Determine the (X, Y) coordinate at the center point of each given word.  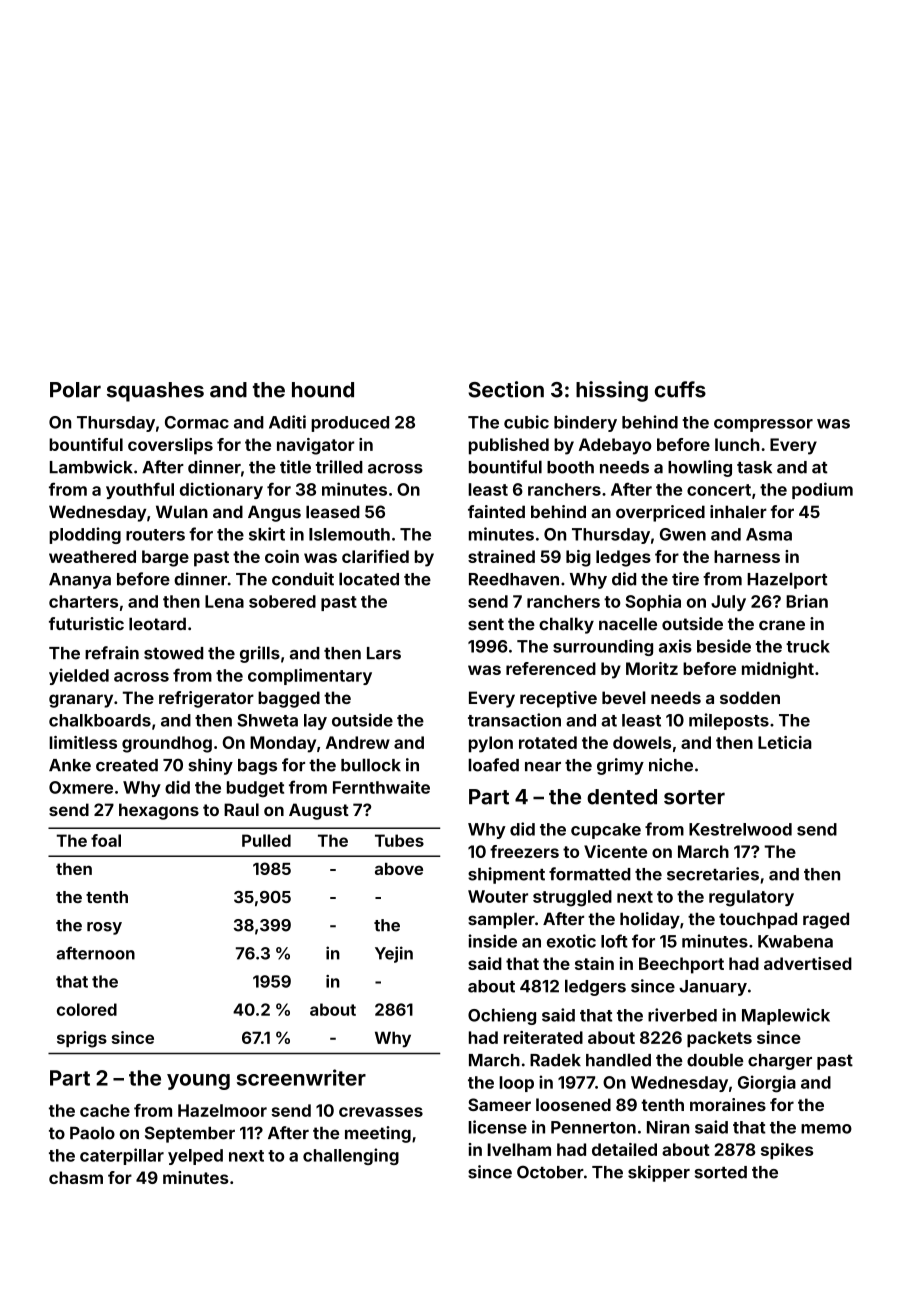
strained (501, 556)
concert (719, 490)
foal (106, 840)
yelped (195, 1157)
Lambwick (91, 467)
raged (826, 920)
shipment (506, 875)
